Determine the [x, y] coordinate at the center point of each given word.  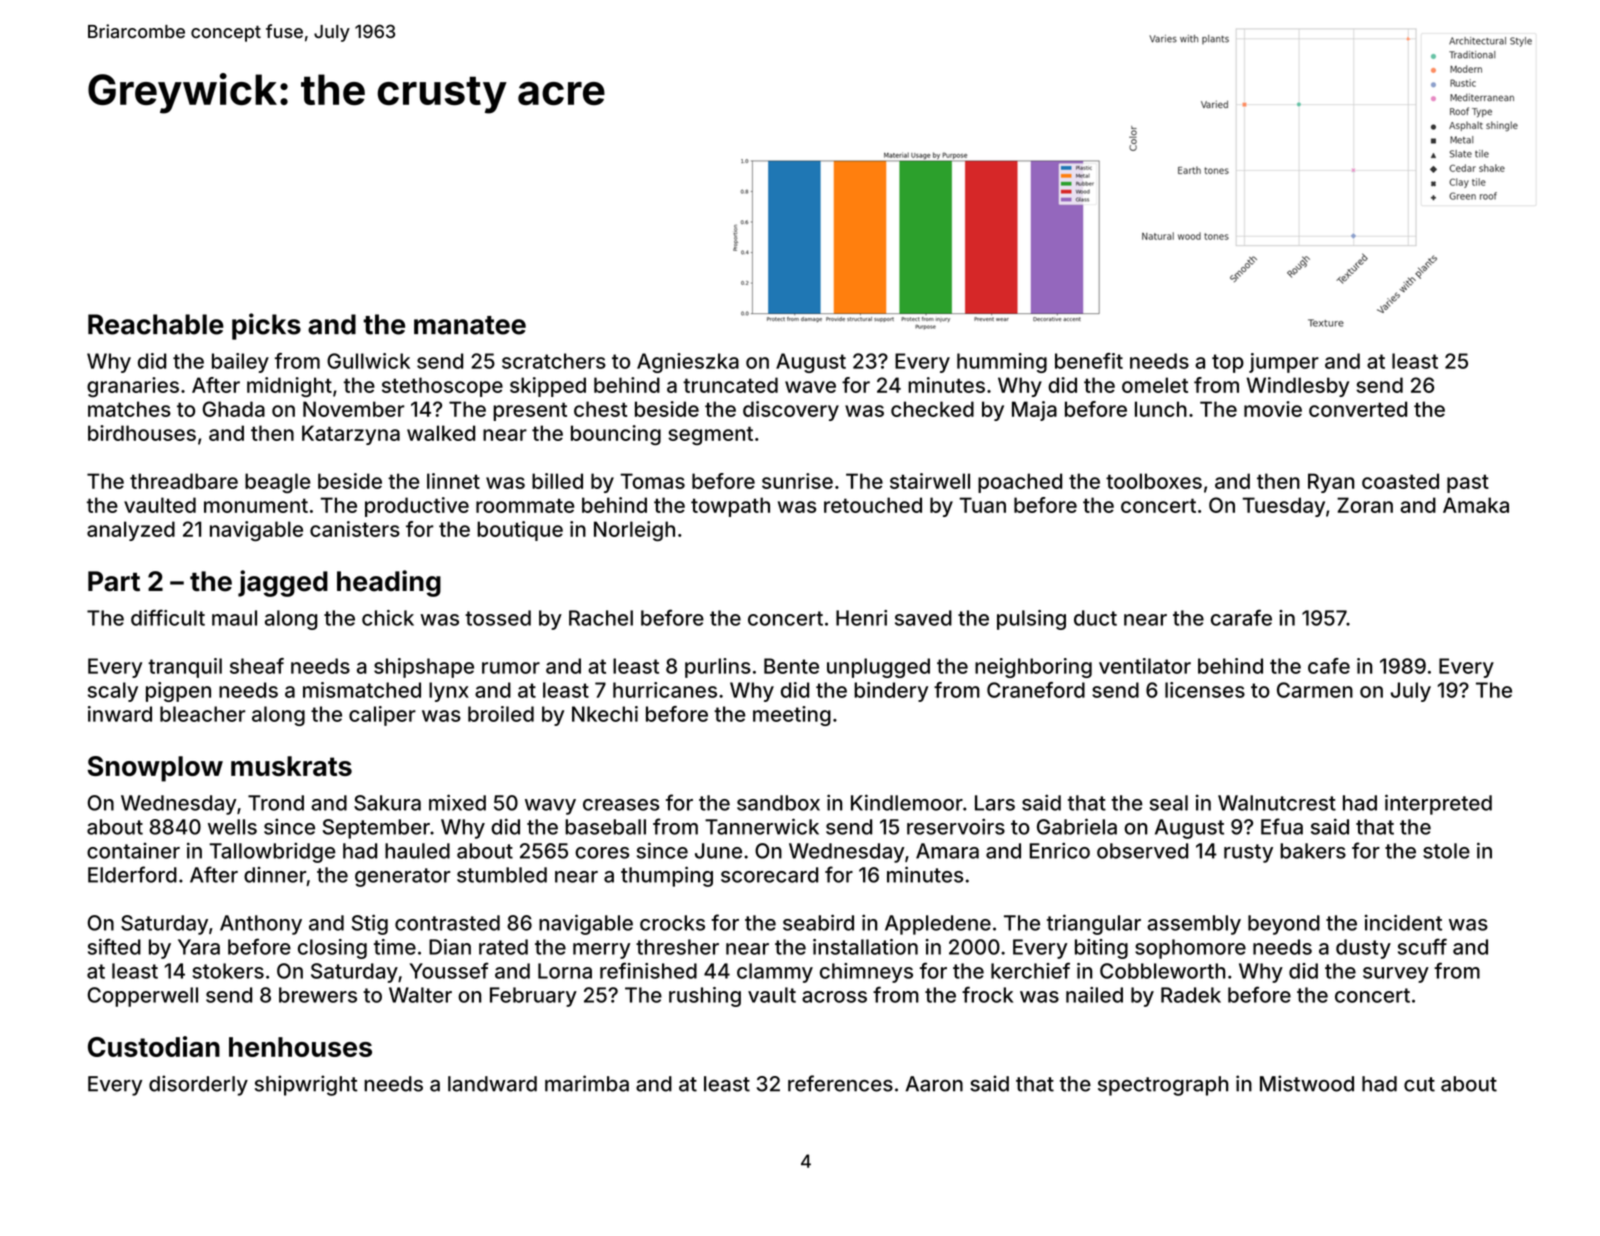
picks [266, 326]
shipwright [306, 1085]
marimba [587, 1083]
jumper [1284, 363]
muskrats [291, 766]
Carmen [1315, 690]
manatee [470, 325]
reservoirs [956, 826]
